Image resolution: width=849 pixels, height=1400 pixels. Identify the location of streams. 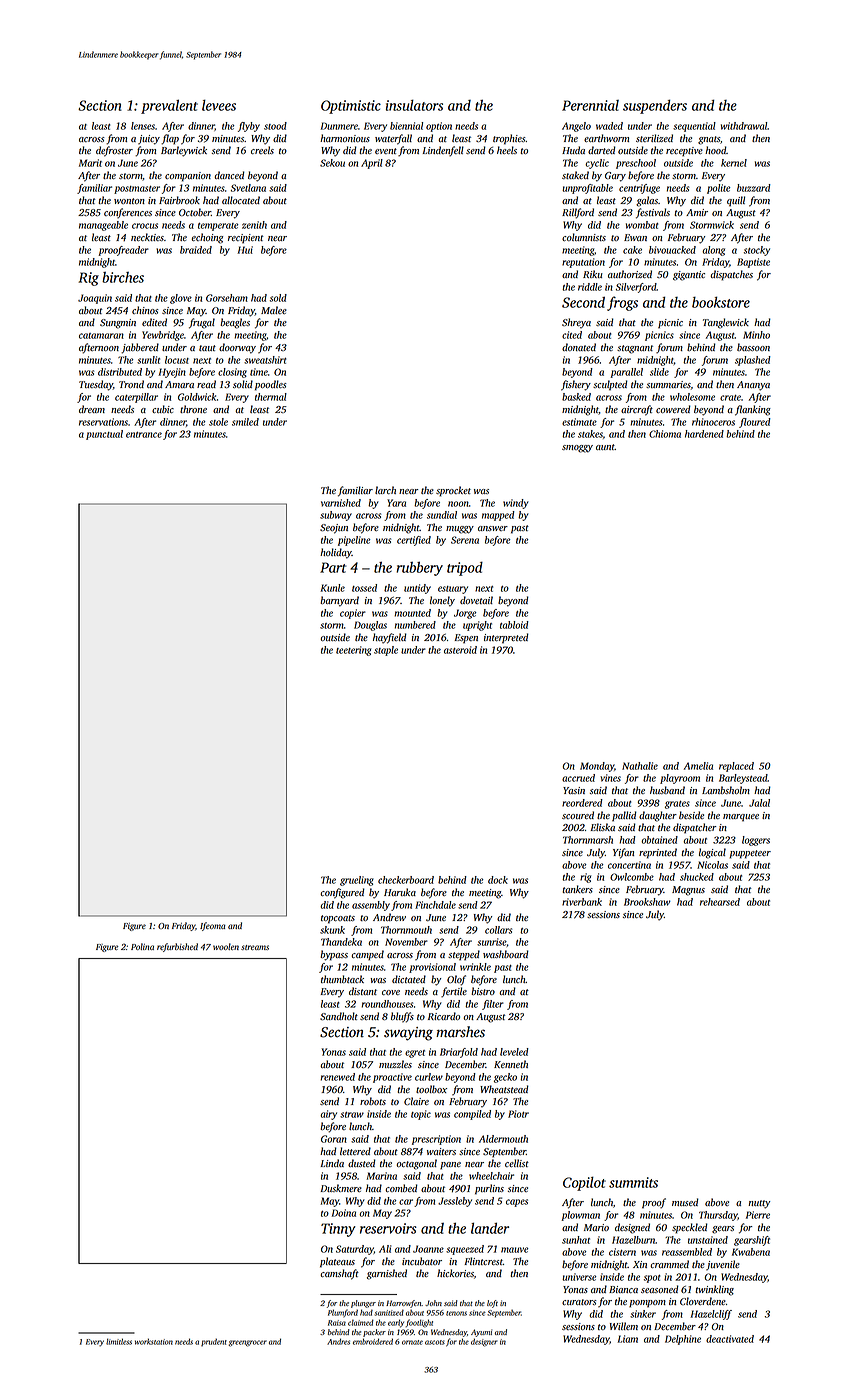
(255, 947).
